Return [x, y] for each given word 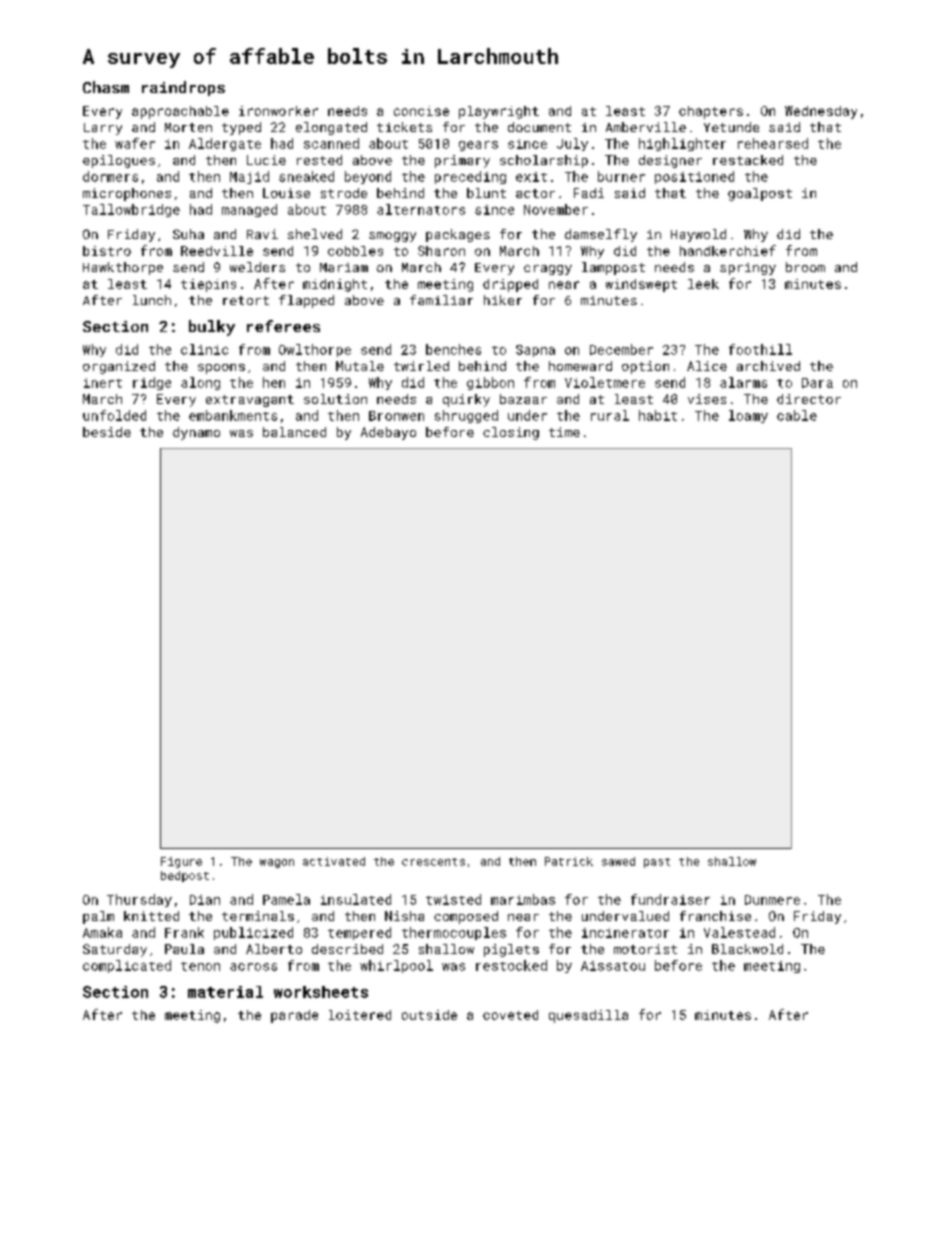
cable [797, 415]
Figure [181, 862]
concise [421, 111]
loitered [360, 1015]
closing [511, 433]
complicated [127, 966]
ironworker [278, 111]
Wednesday [821, 112]
